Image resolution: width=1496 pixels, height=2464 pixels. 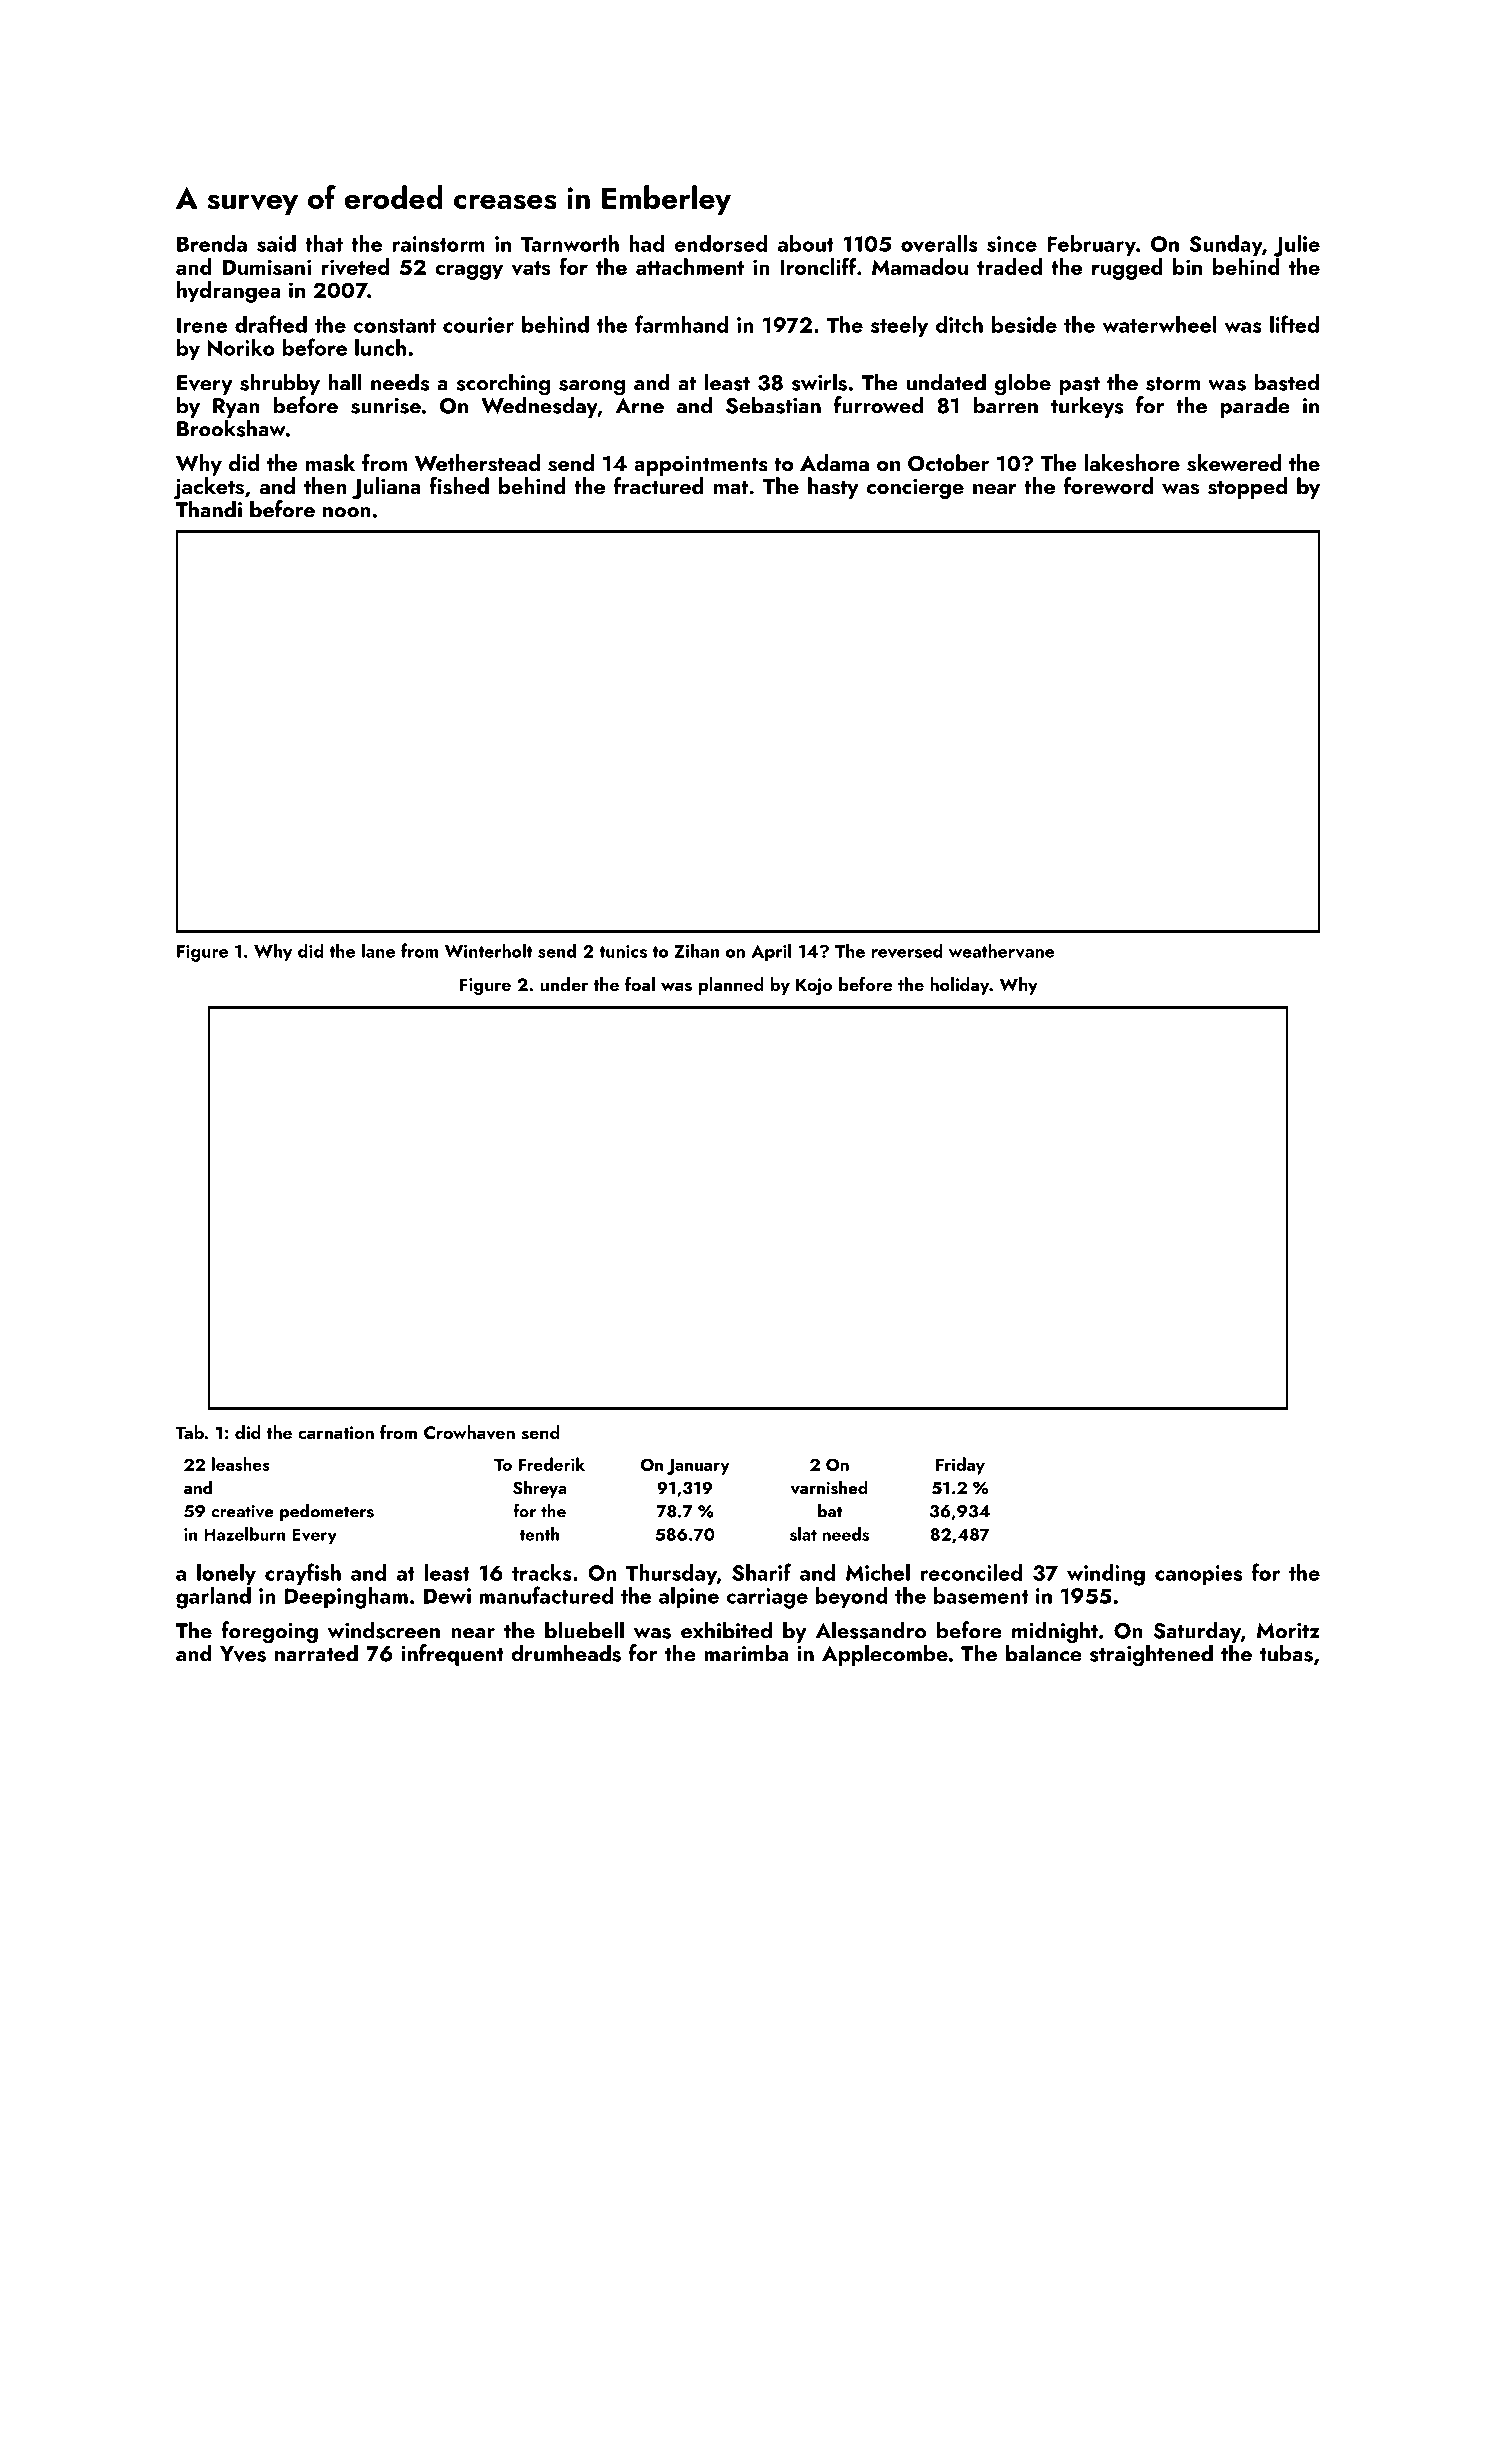 What do you see at coordinates (209, 509) in the screenshot?
I see `Thandi` at bounding box center [209, 509].
